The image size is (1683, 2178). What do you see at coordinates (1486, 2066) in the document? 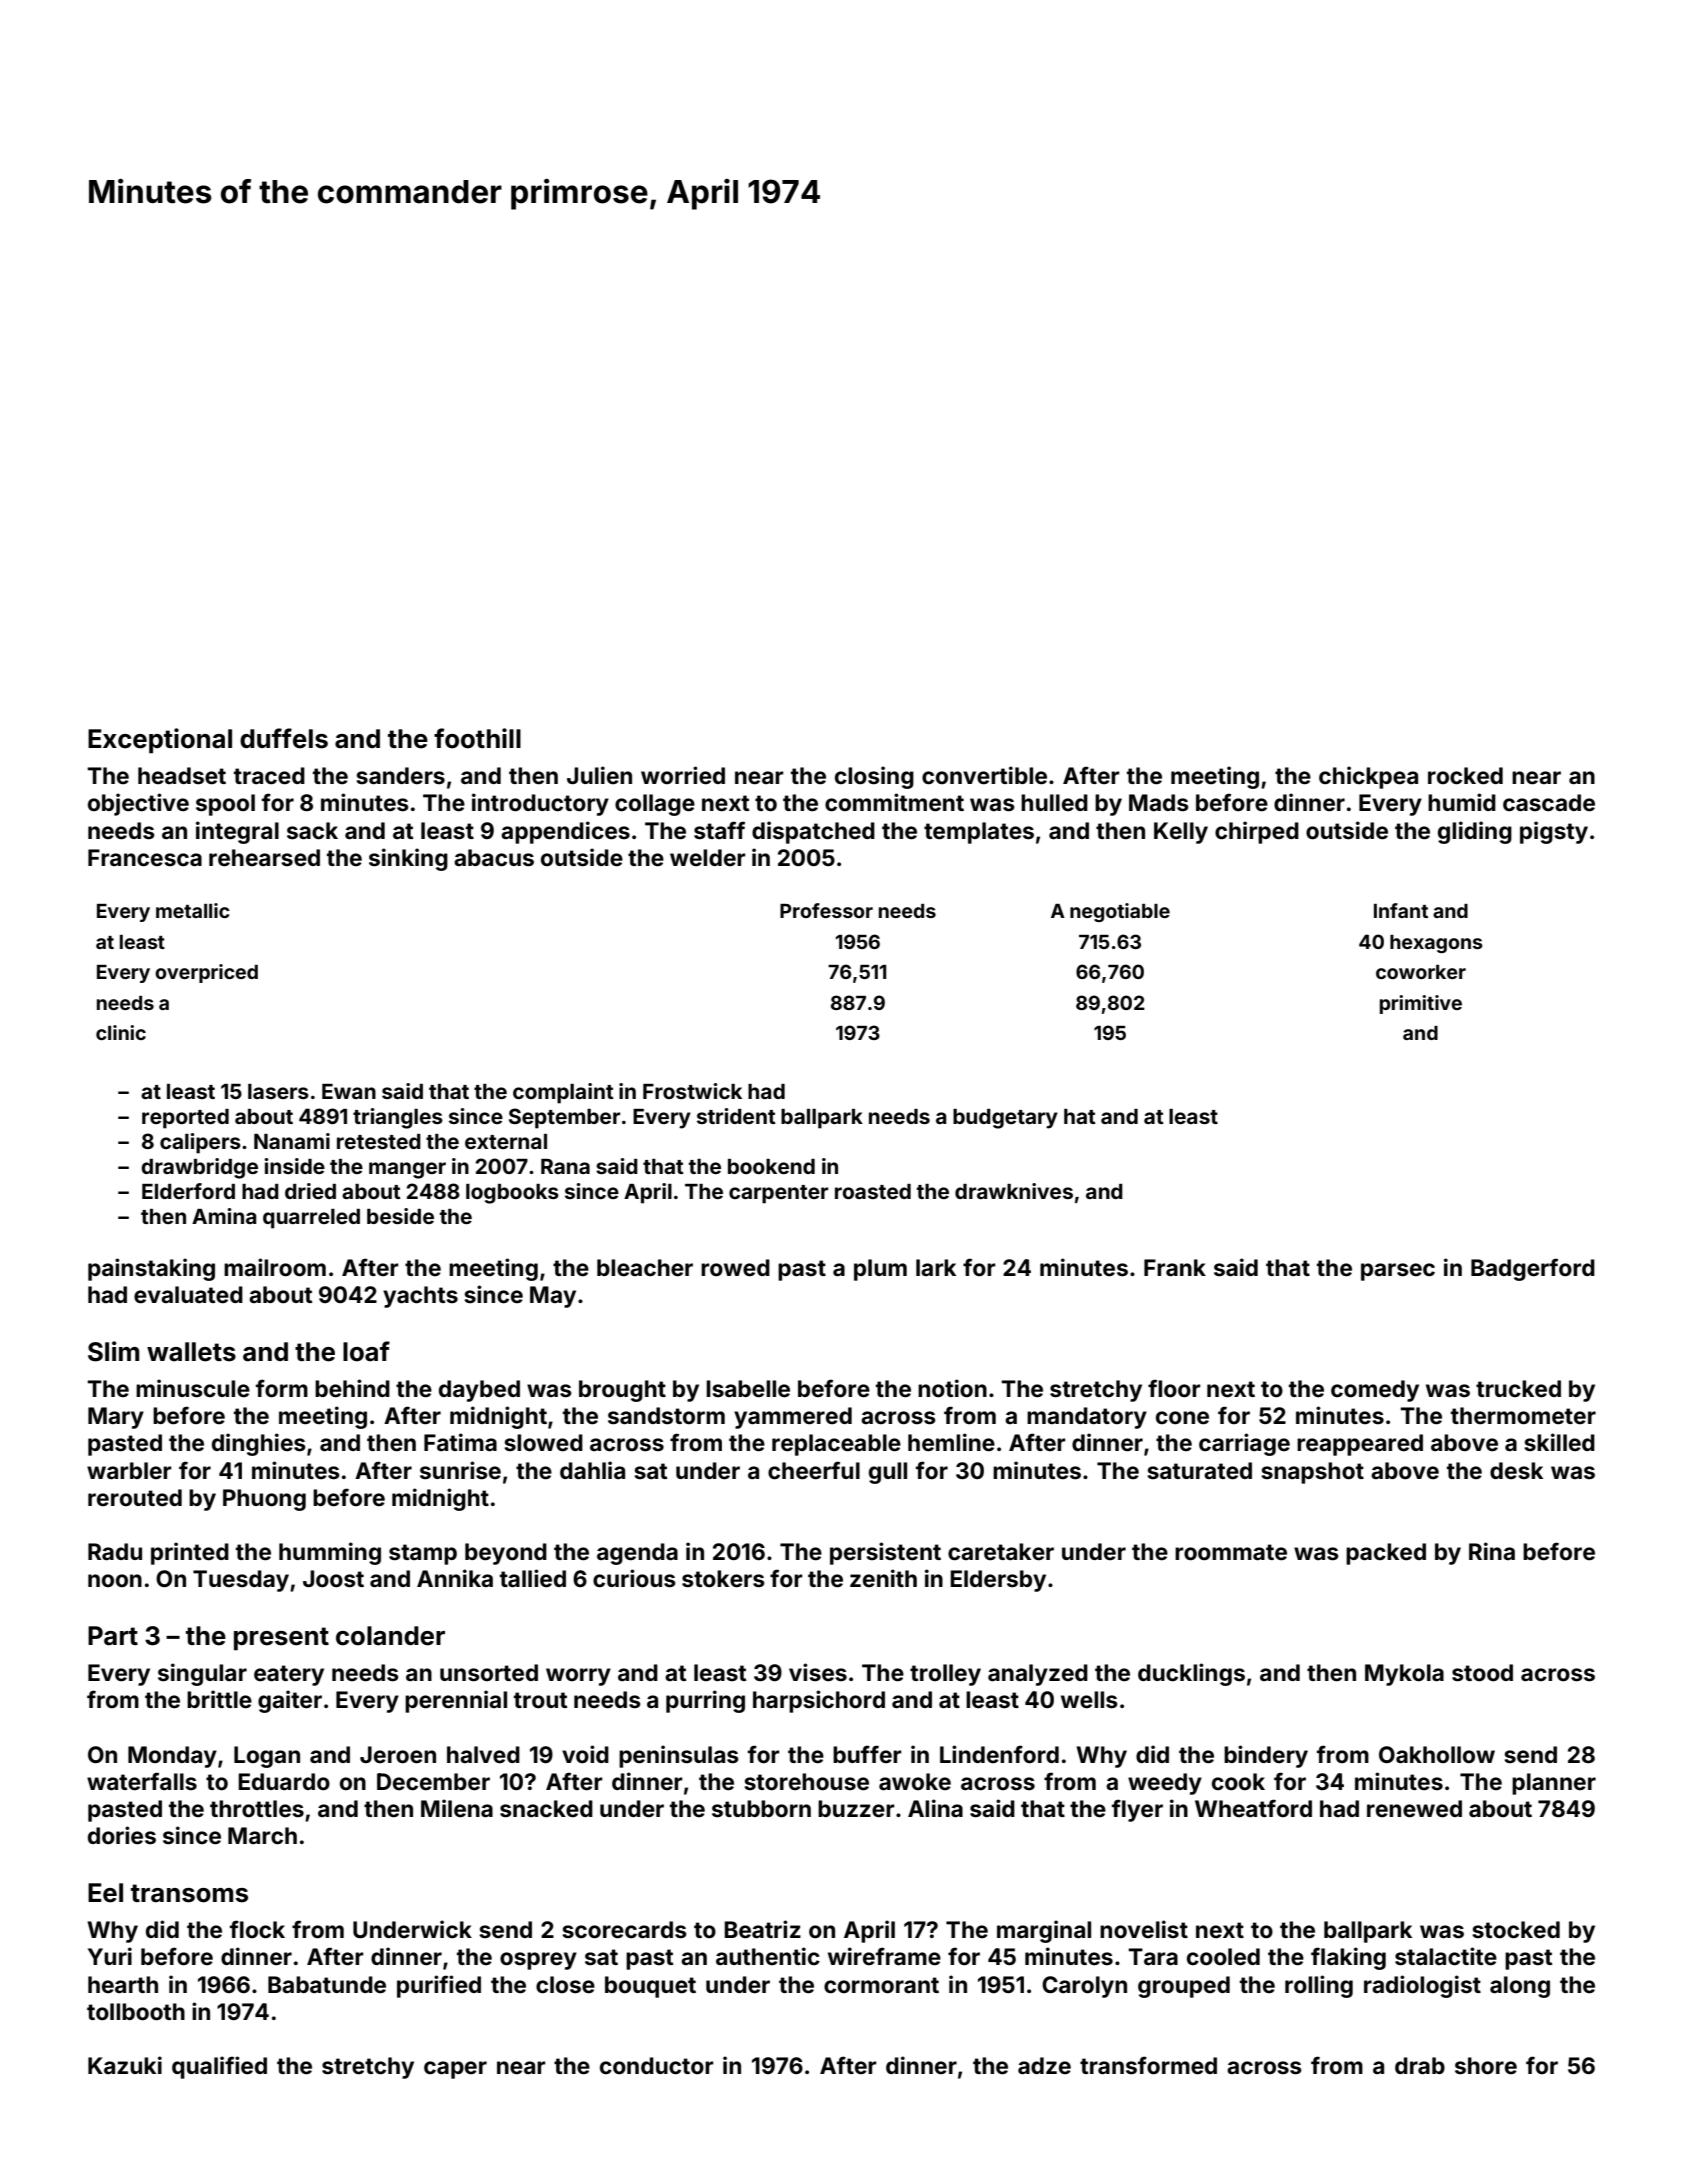
I see `shore` at bounding box center [1486, 2066].
